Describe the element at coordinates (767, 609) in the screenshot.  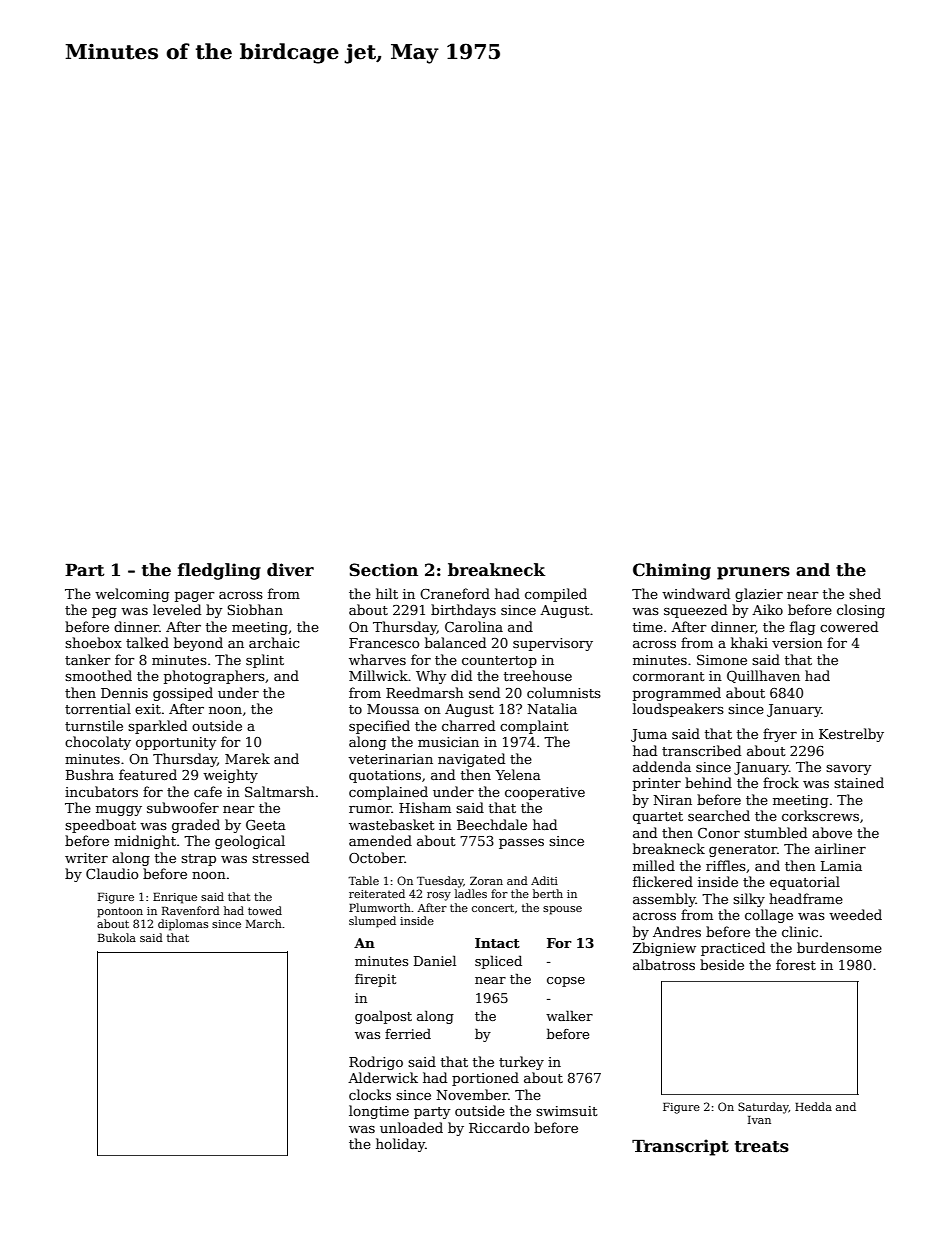
I see `Aiko` at that location.
